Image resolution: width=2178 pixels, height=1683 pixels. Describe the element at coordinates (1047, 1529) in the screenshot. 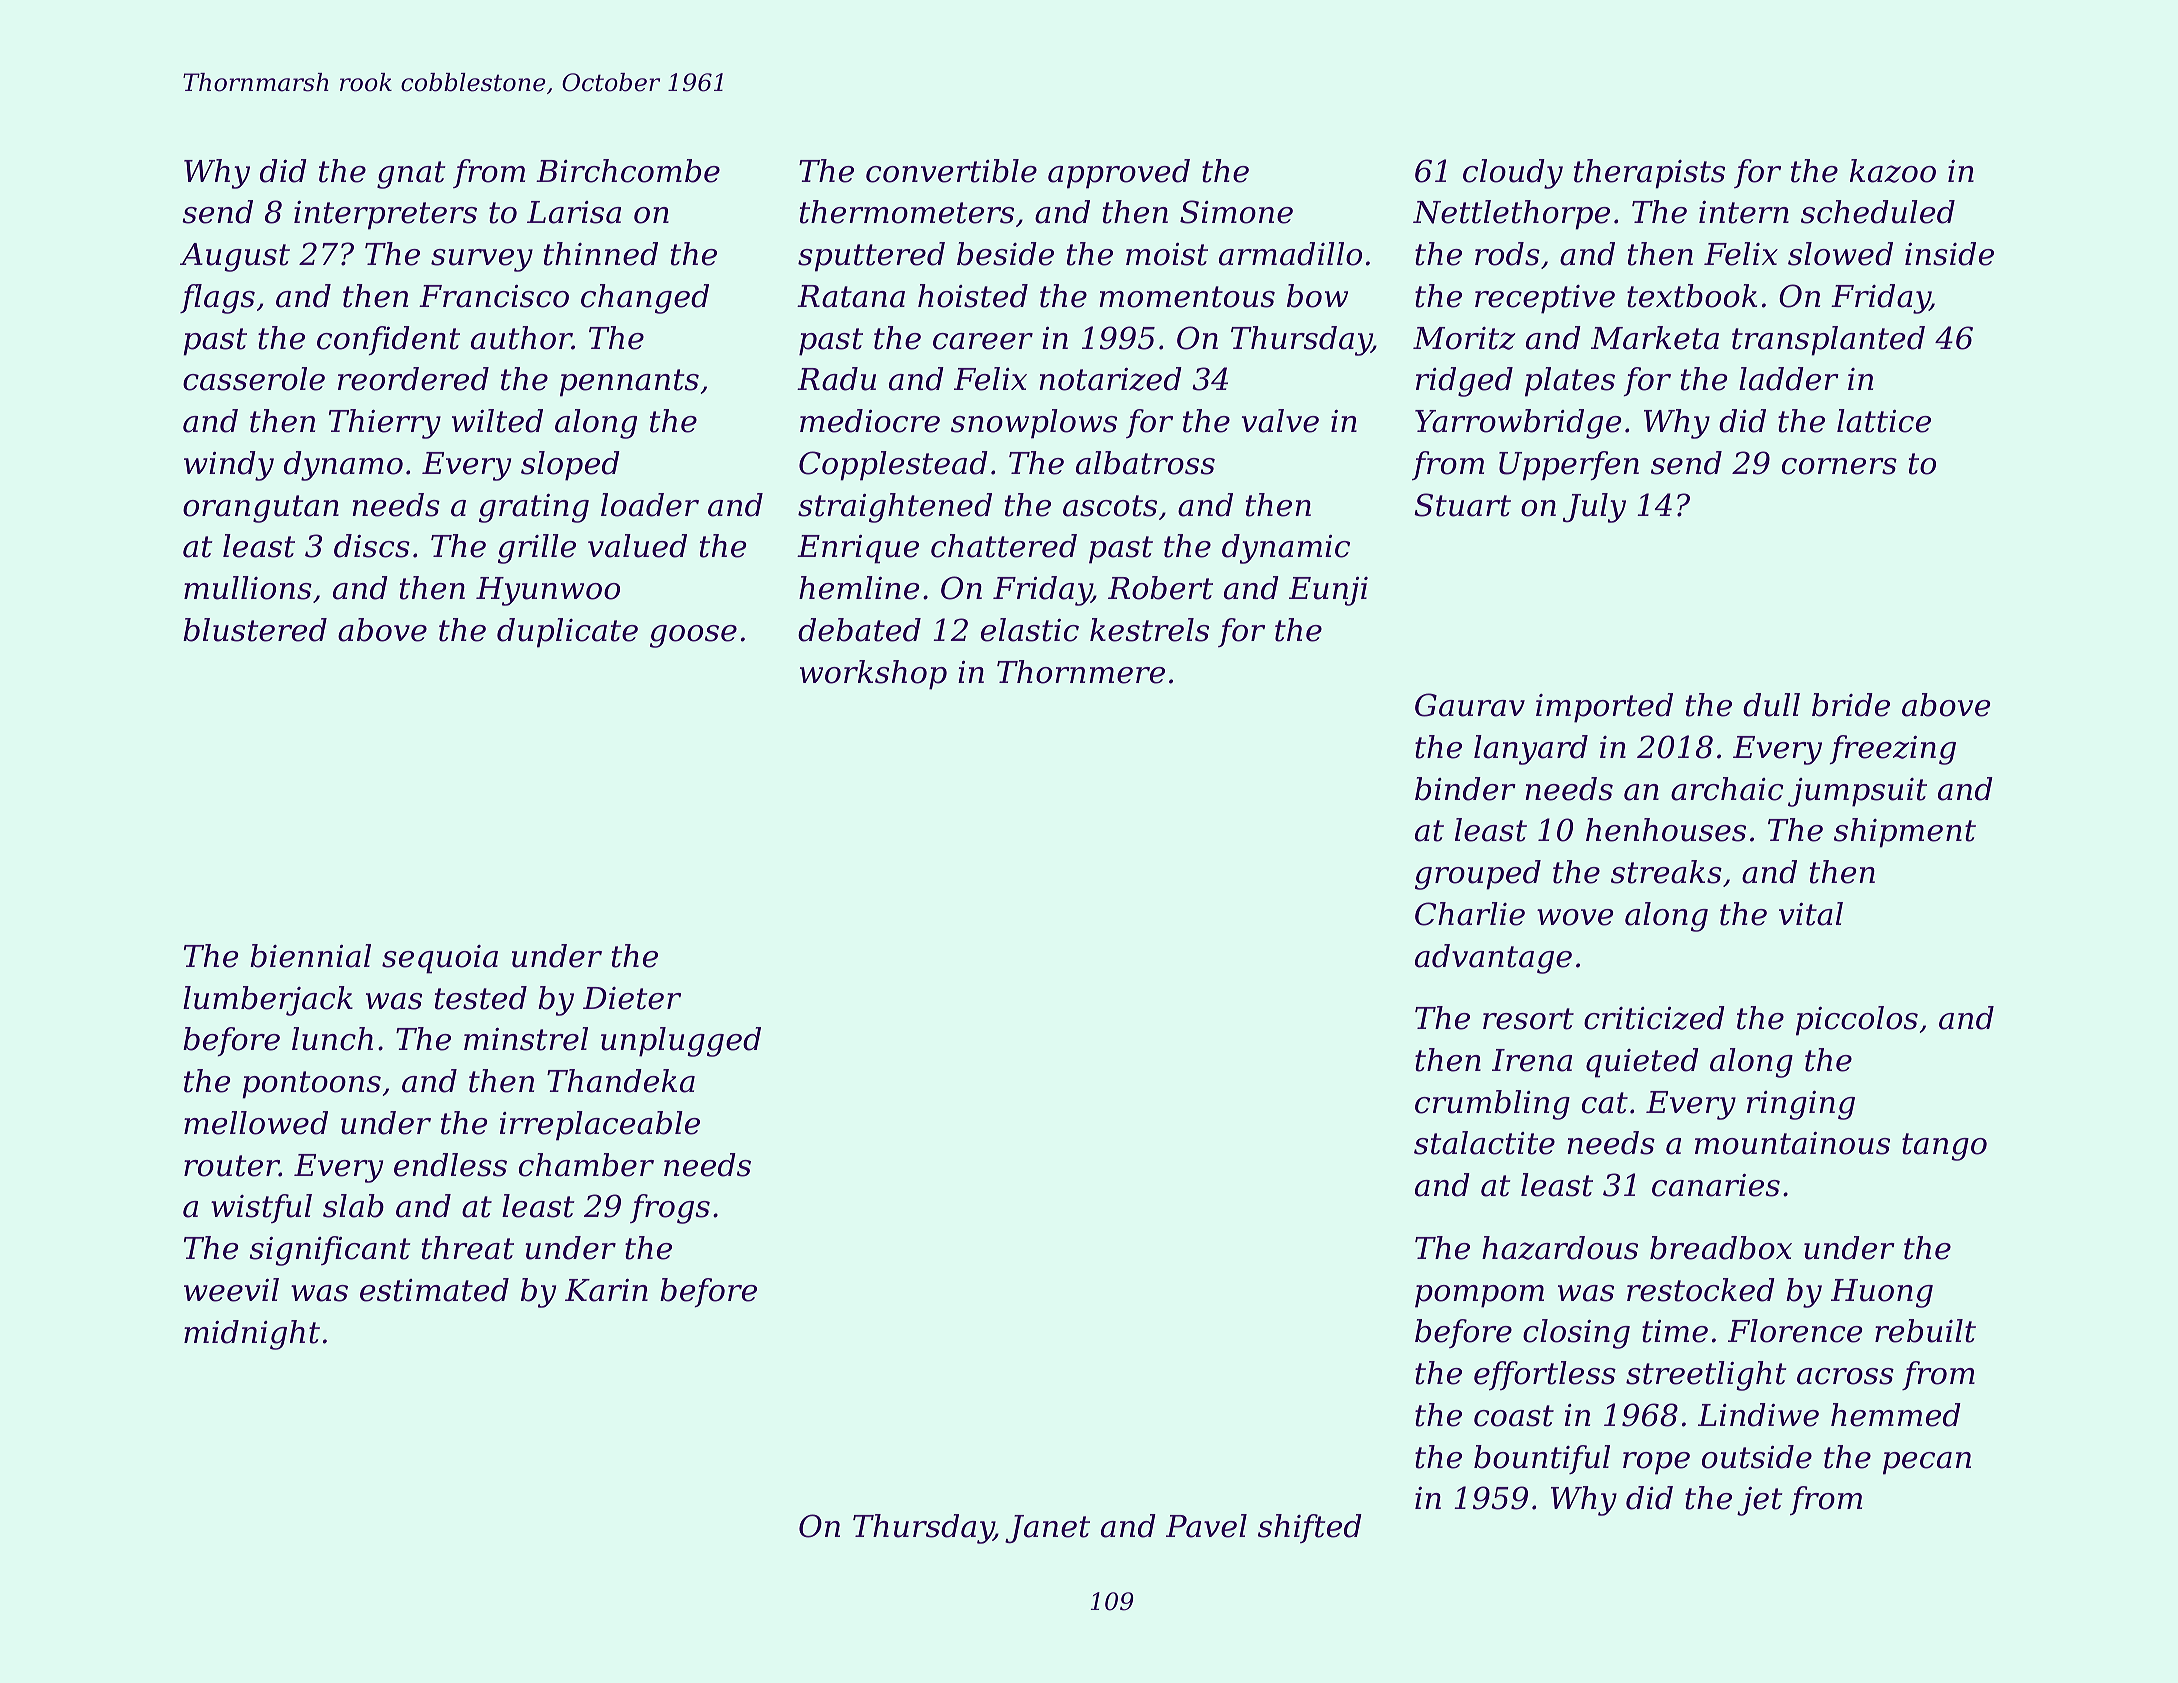

I see `Janet` at that location.
